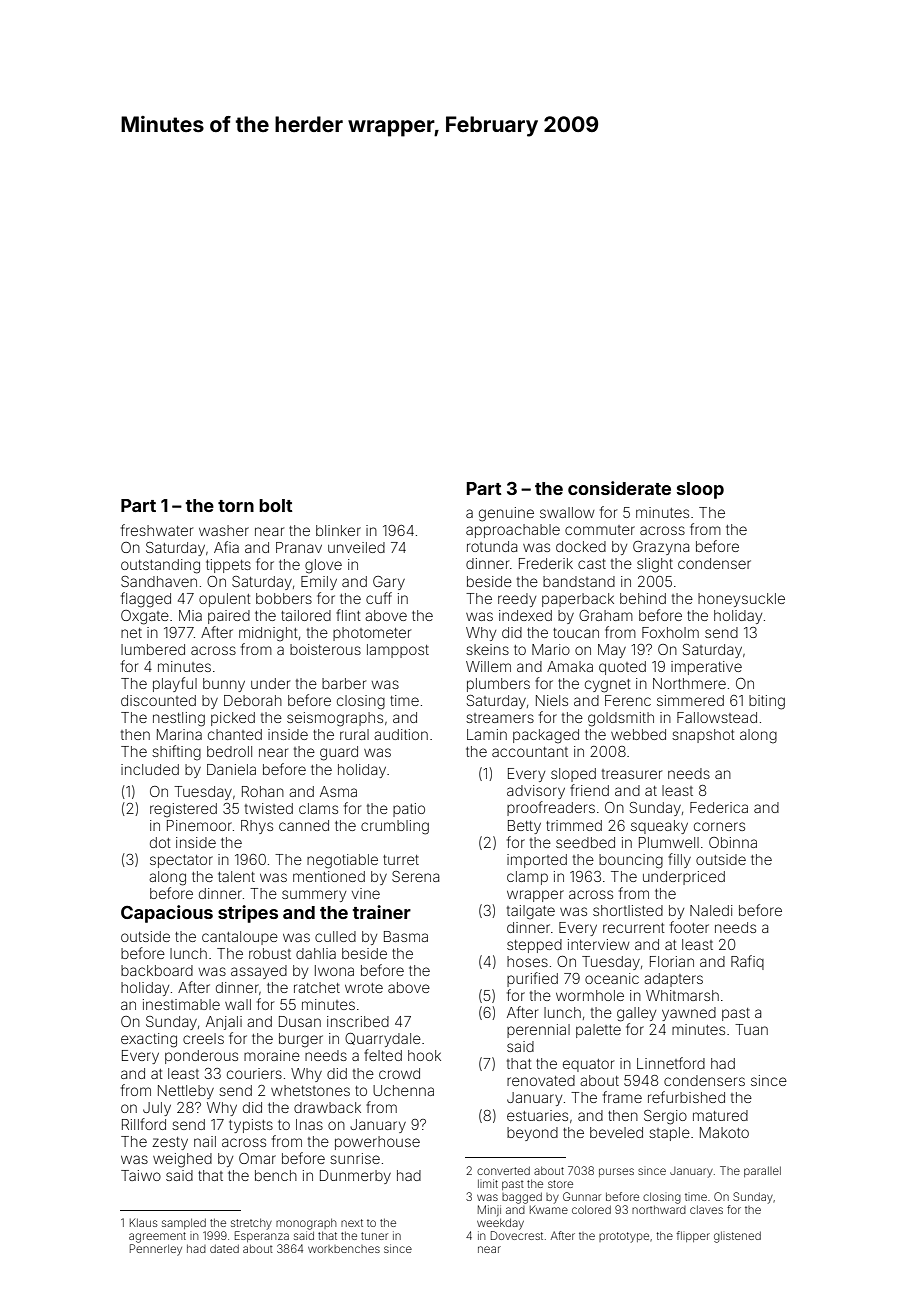 This page has height=1316, width=908. I want to click on Gary, so click(389, 583).
